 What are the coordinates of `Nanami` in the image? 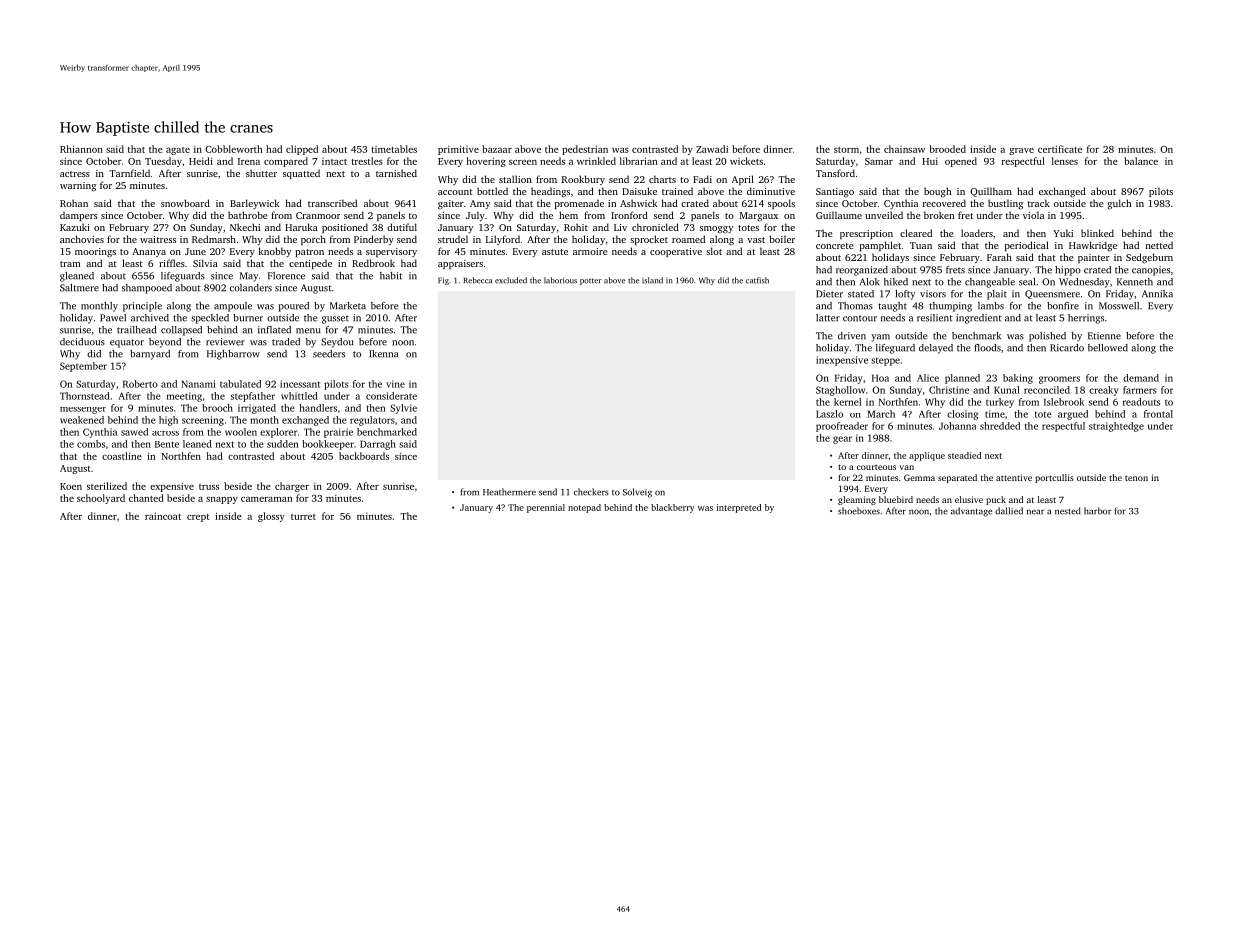 It's located at (198, 384).
